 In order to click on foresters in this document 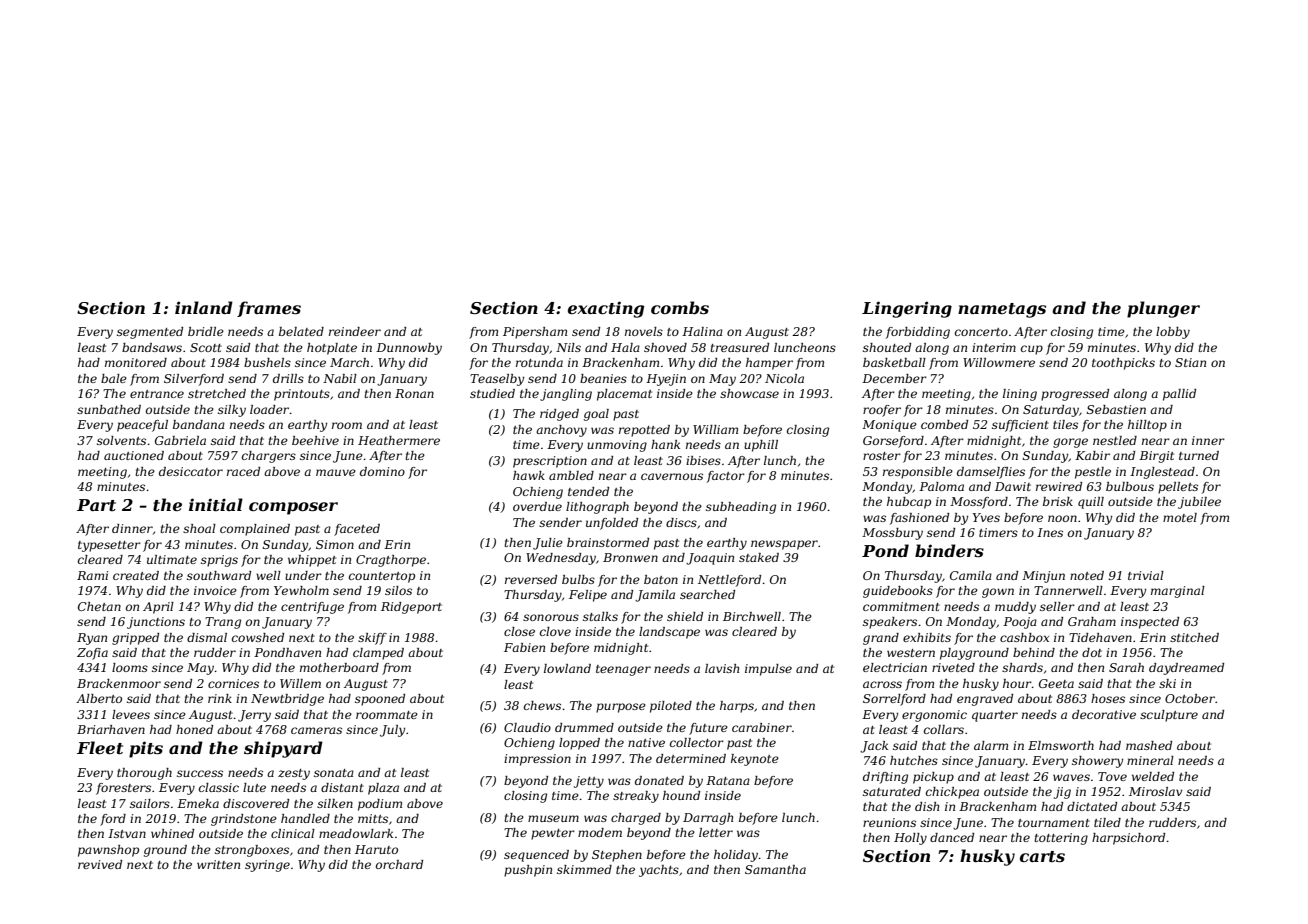, I will do `click(123, 789)`.
